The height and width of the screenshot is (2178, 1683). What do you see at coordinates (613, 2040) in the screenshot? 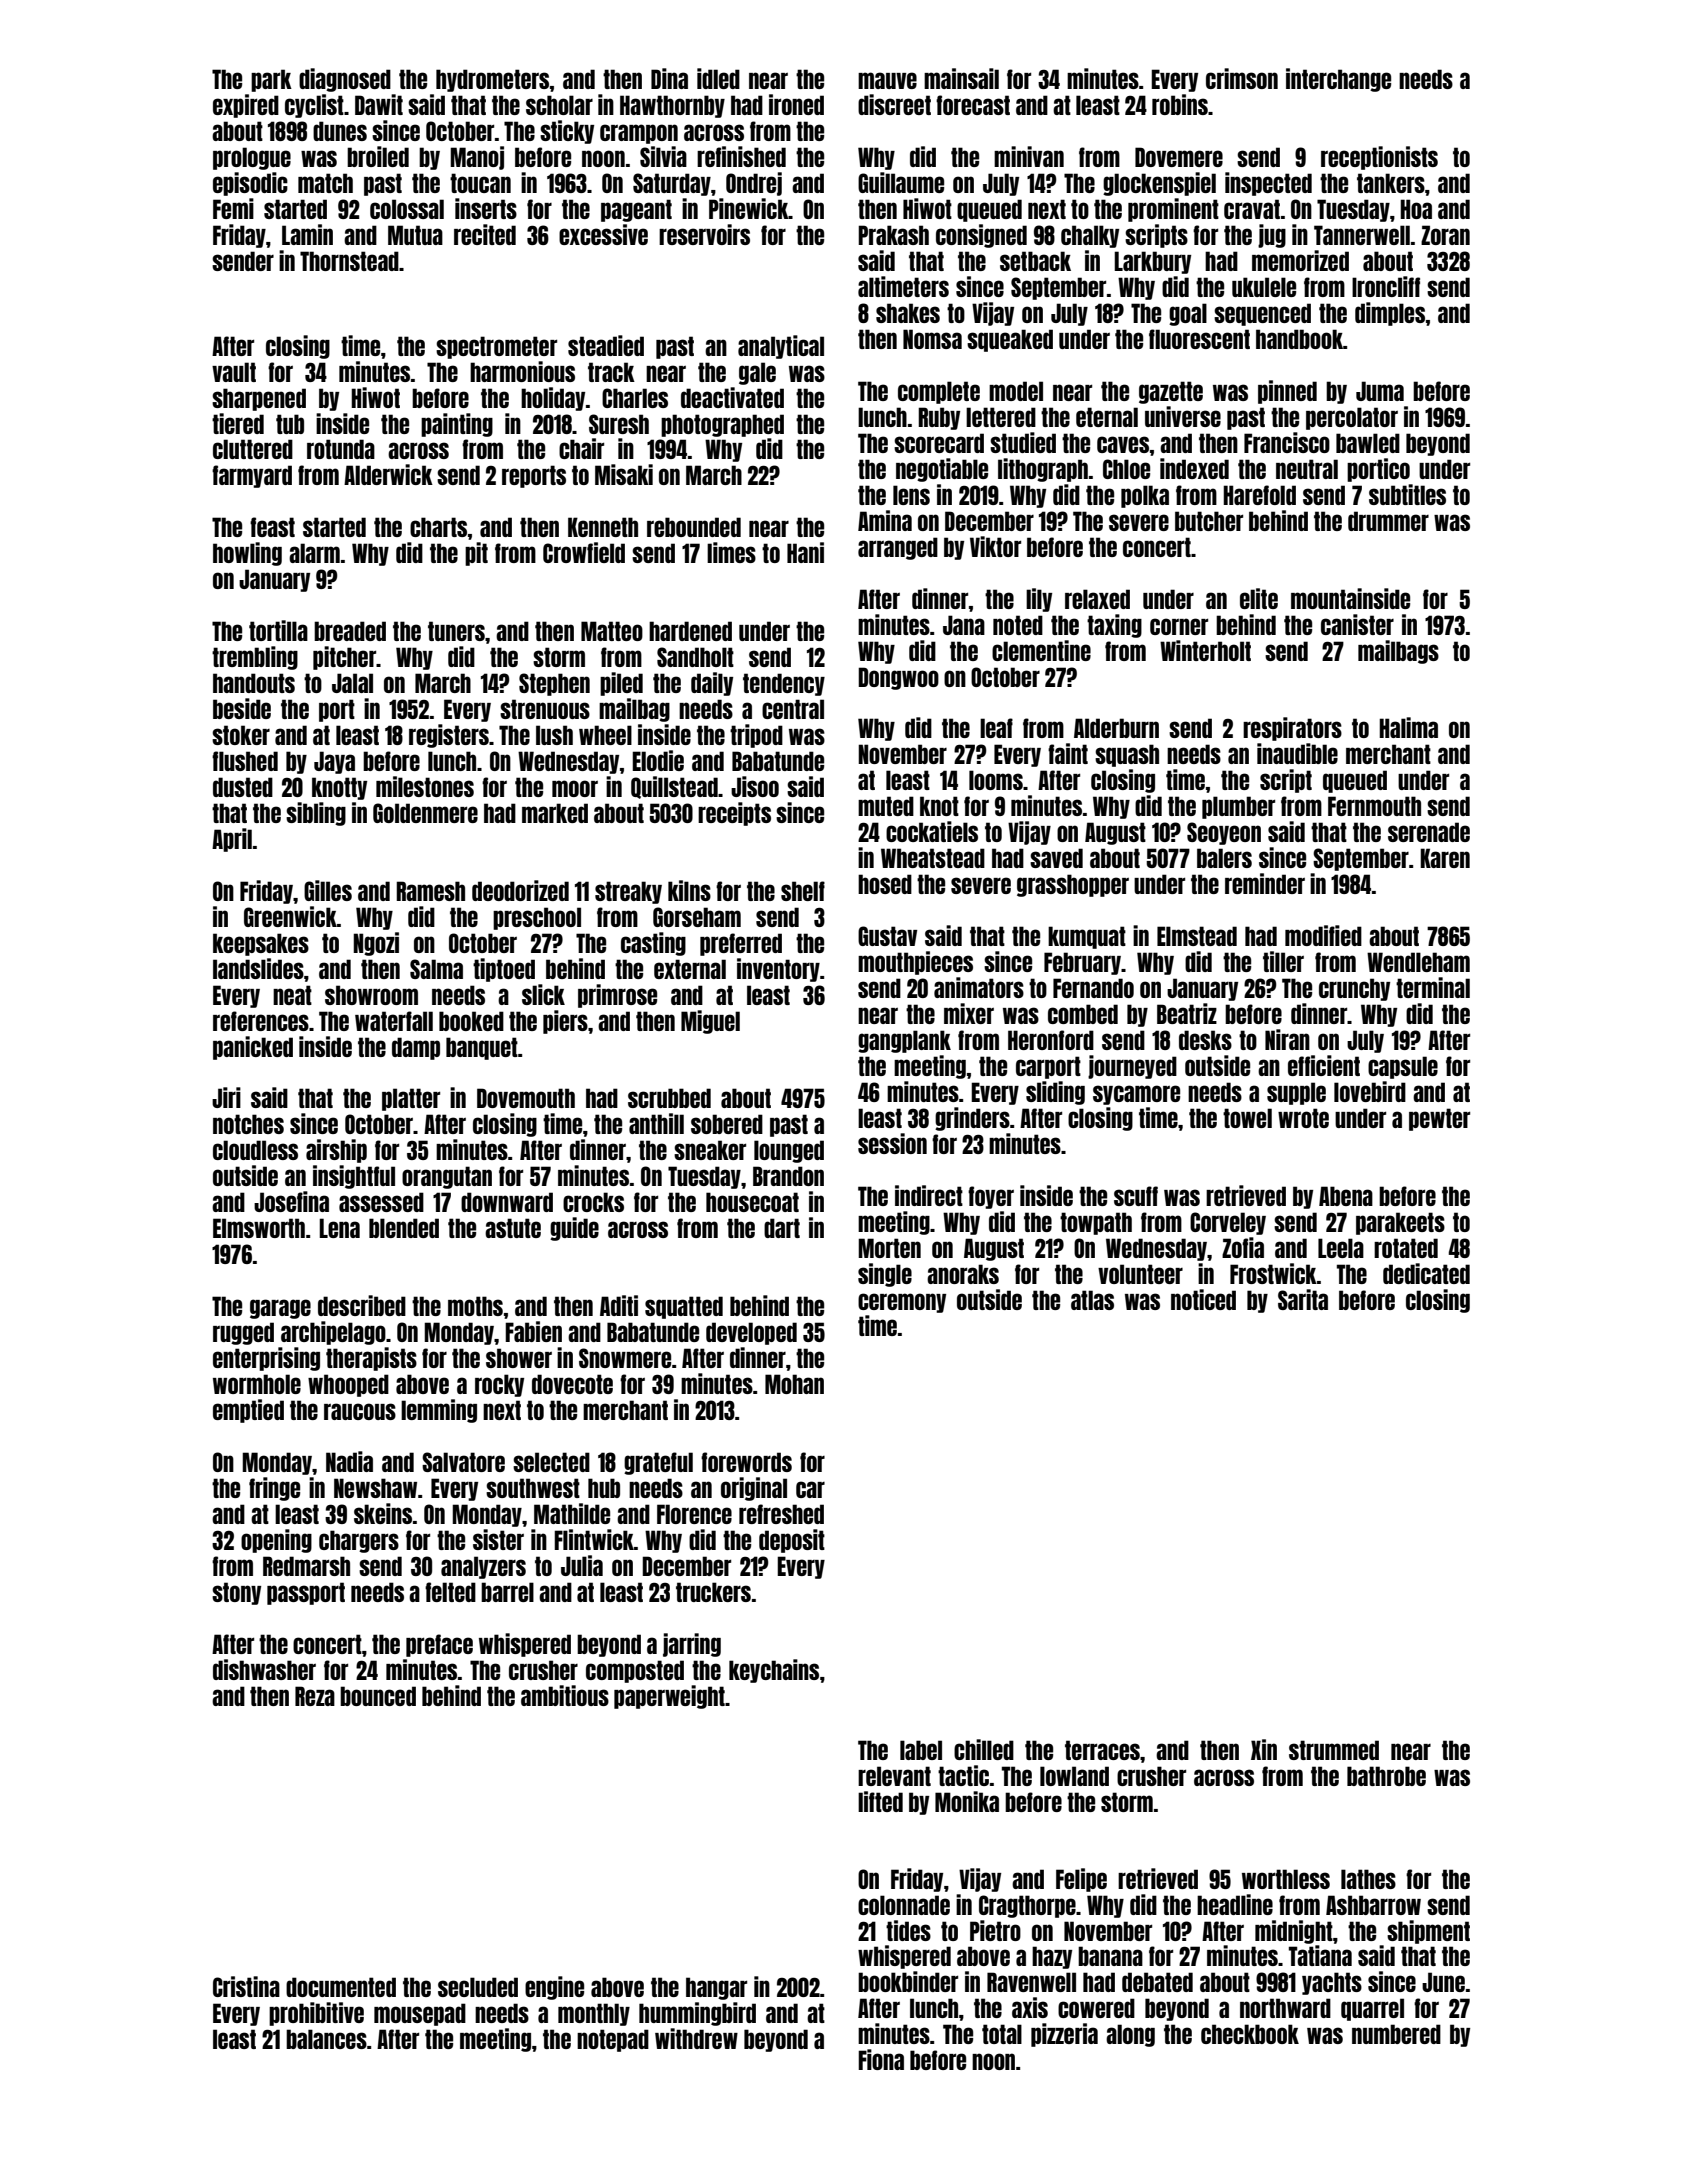
I see `notepad` at bounding box center [613, 2040].
